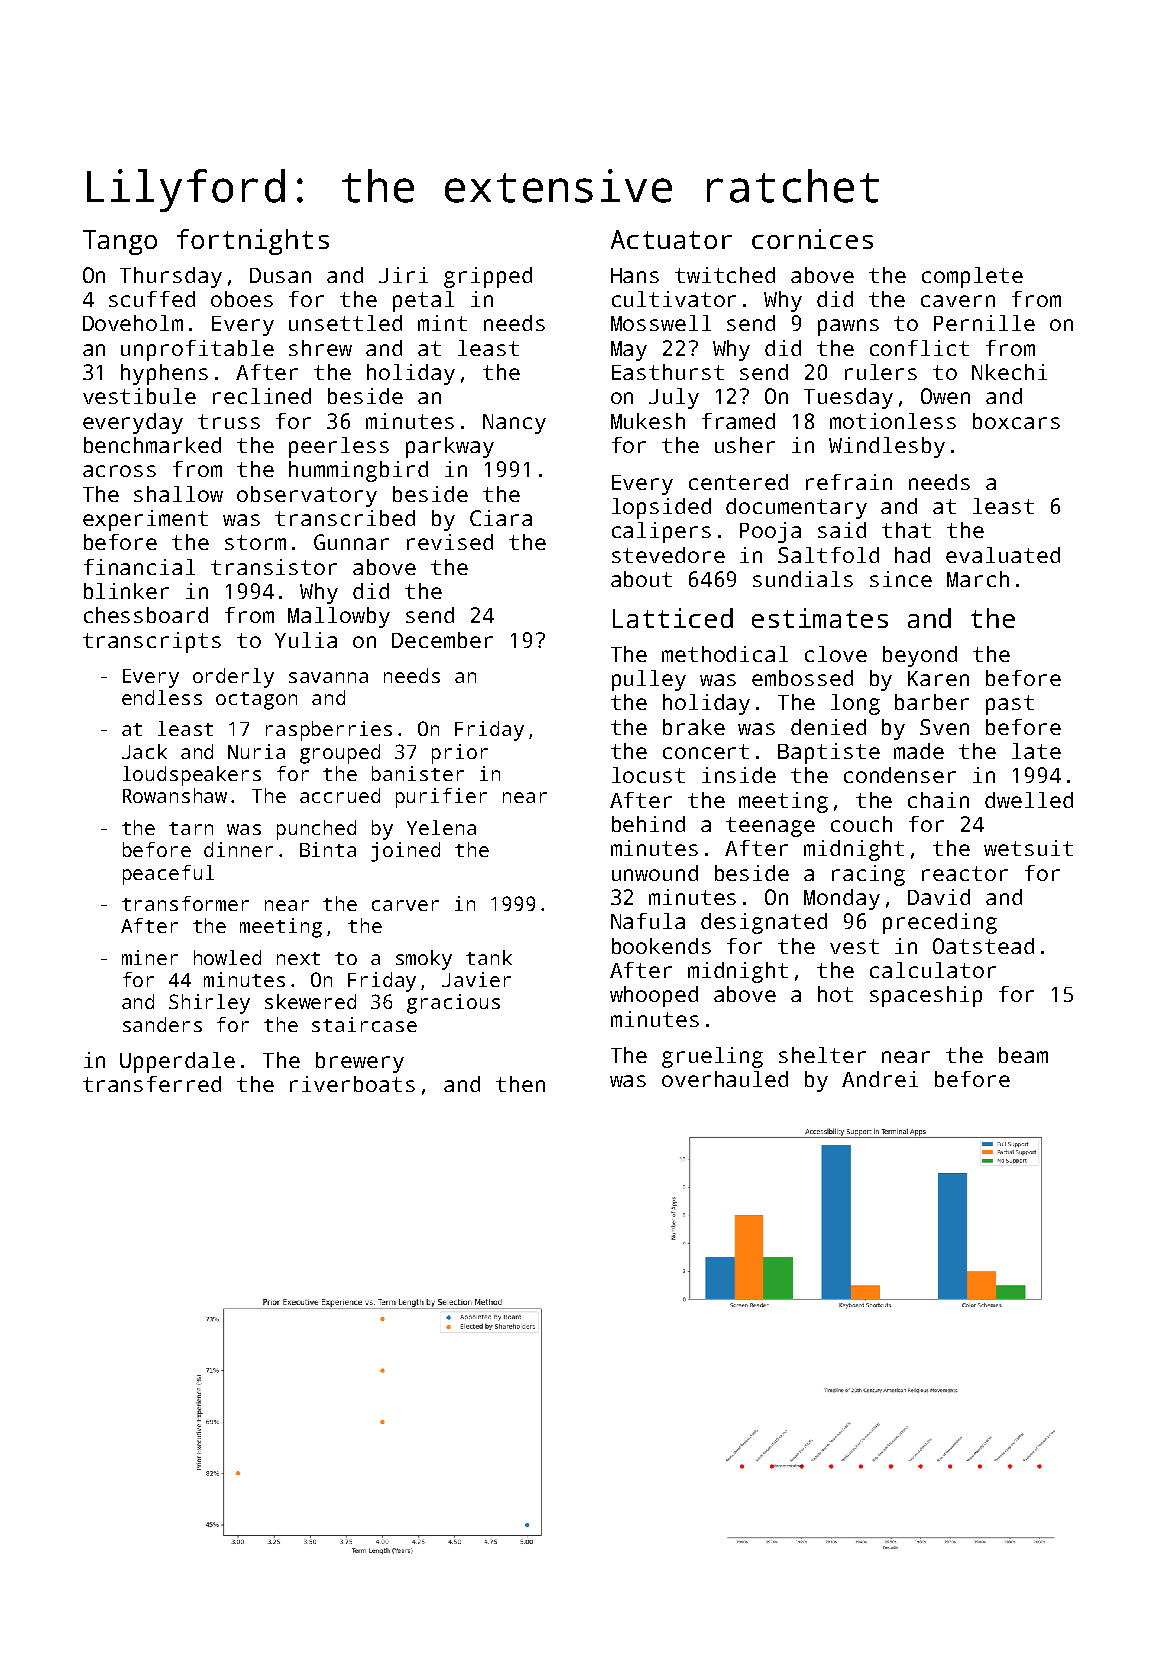 The width and height of the document is (1165, 1654). What do you see at coordinates (441, 798) in the document?
I see `purifier` at bounding box center [441, 798].
